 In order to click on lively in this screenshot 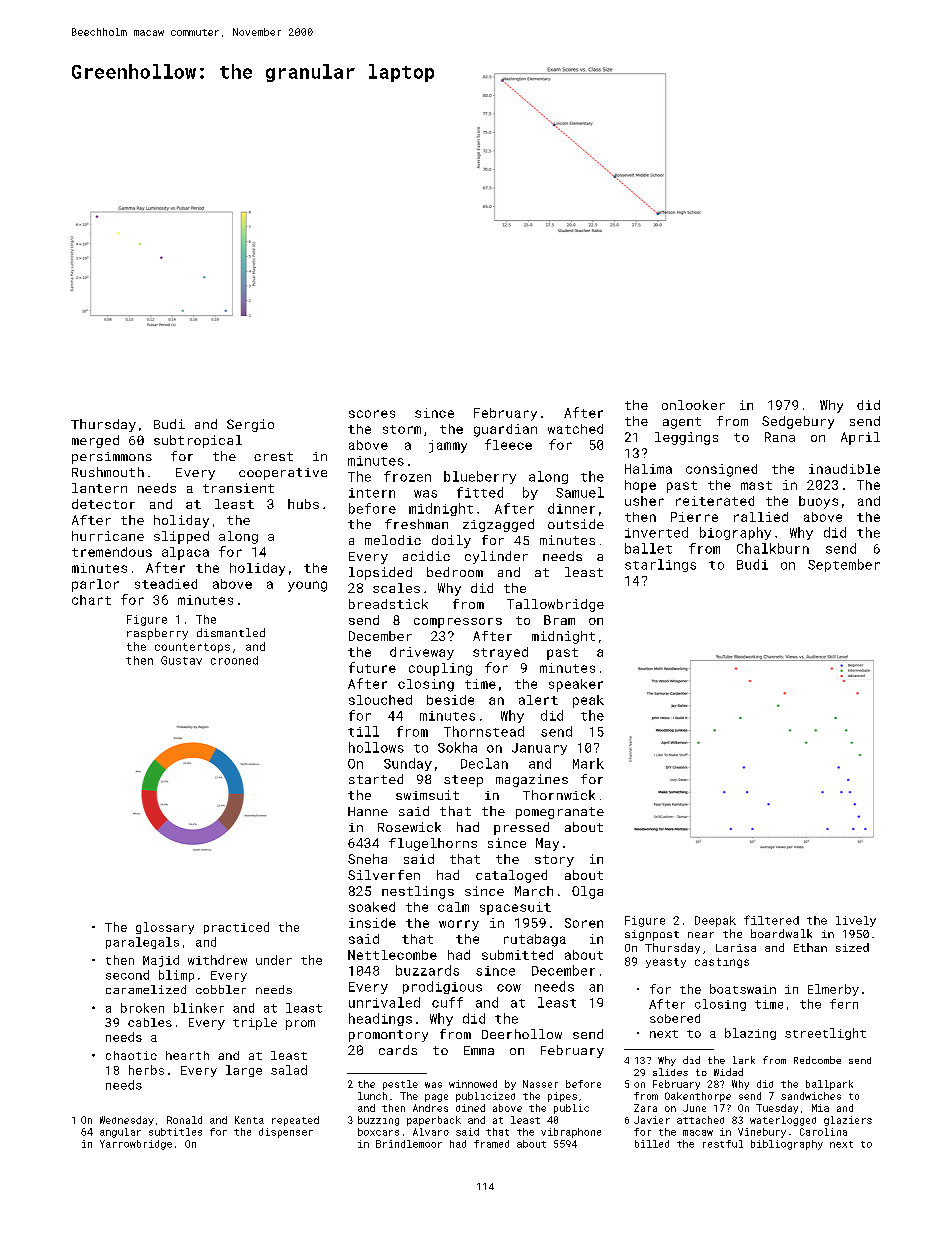, I will do `click(856, 921)`.
